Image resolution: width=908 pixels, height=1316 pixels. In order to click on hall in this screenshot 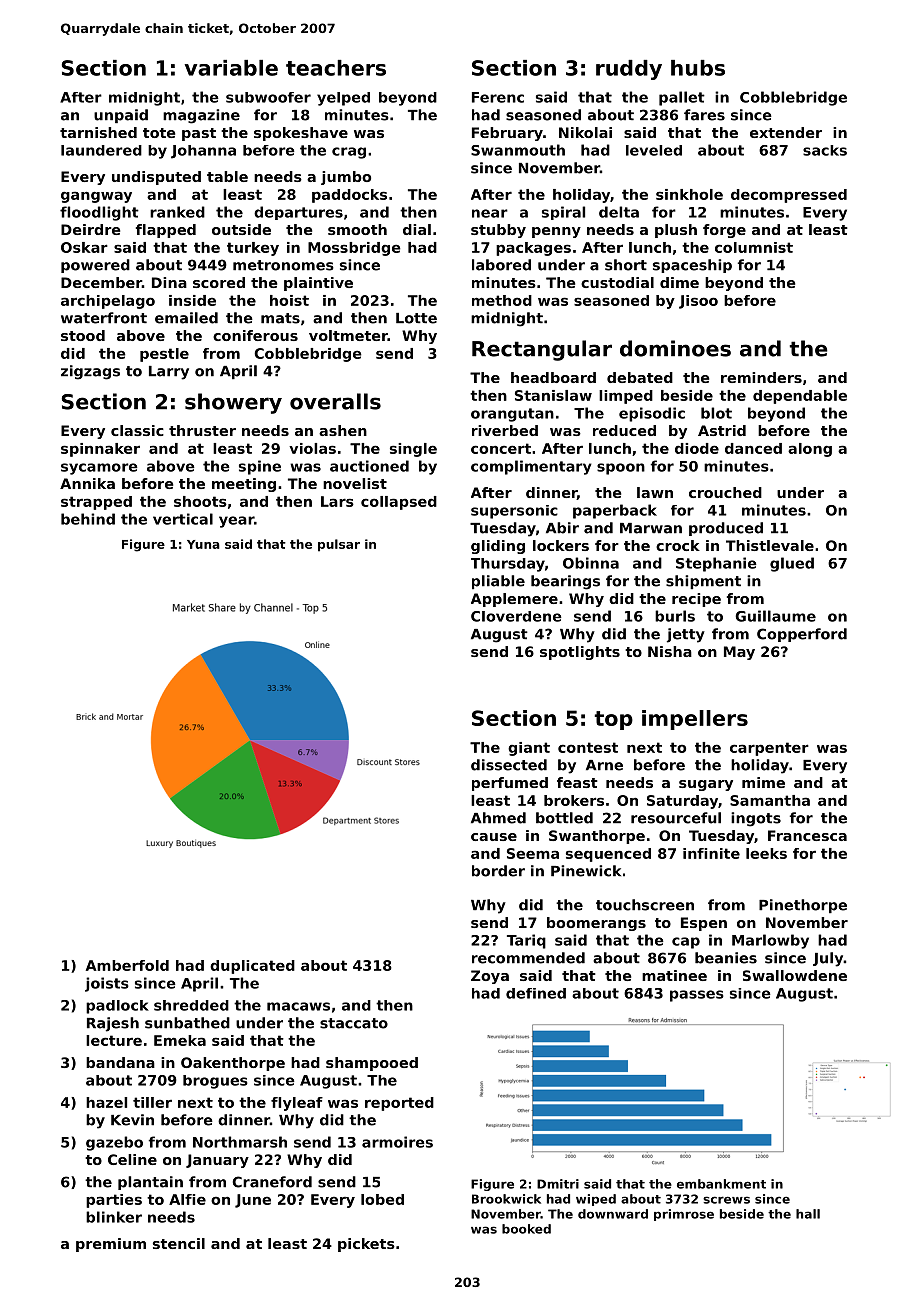, I will do `click(808, 1214)`.
